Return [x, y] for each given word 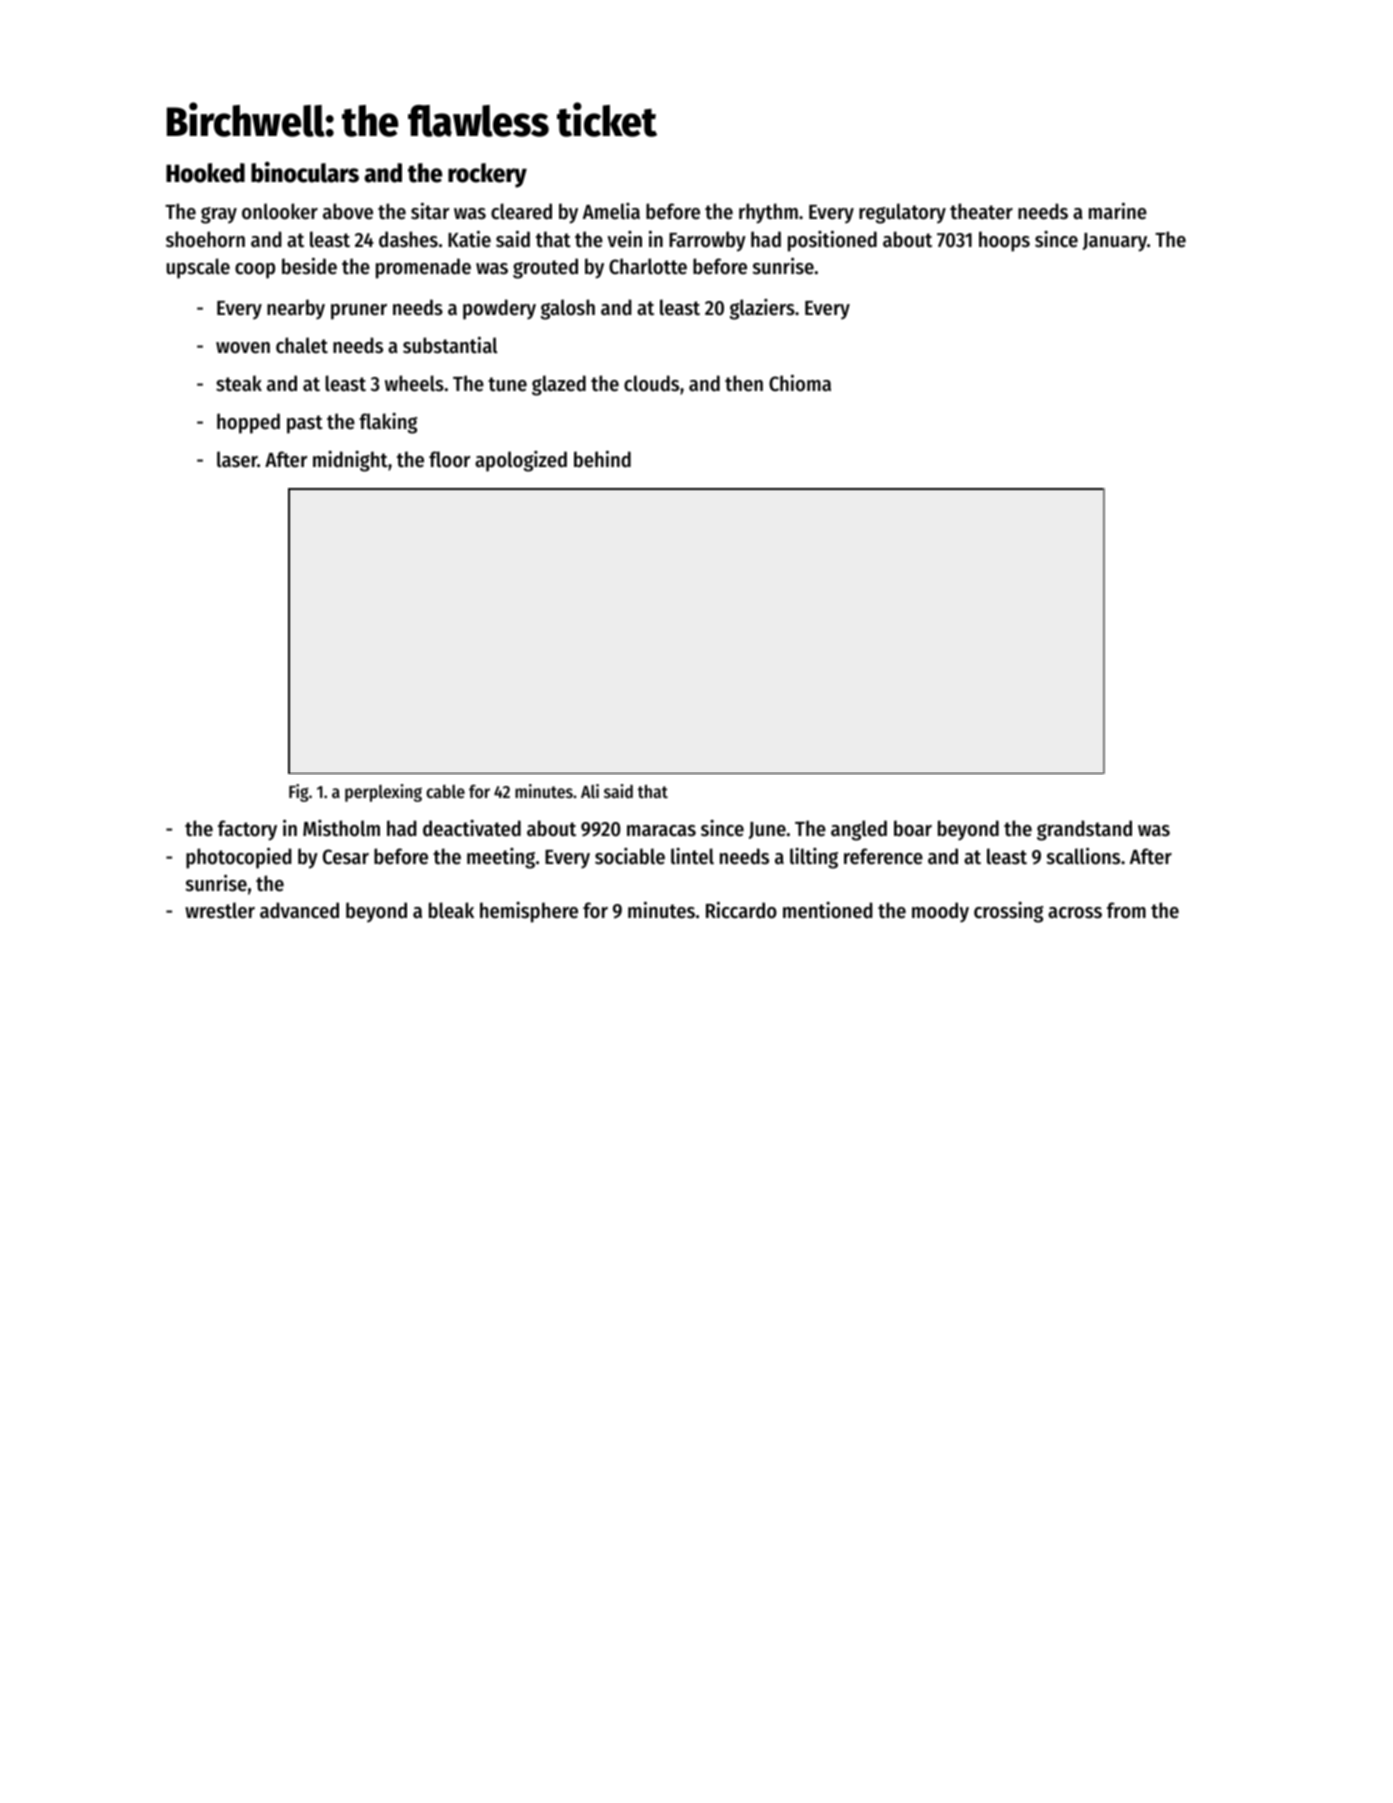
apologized [521, 461]
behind [602, 459]
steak [239, 383]
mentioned [828, 910]
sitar [430, 211]
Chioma [800, 383]
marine [1118, 211]
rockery [487, 175]
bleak [451, 910]
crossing [1009, 912]
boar [913, 828]
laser [237, 459]
